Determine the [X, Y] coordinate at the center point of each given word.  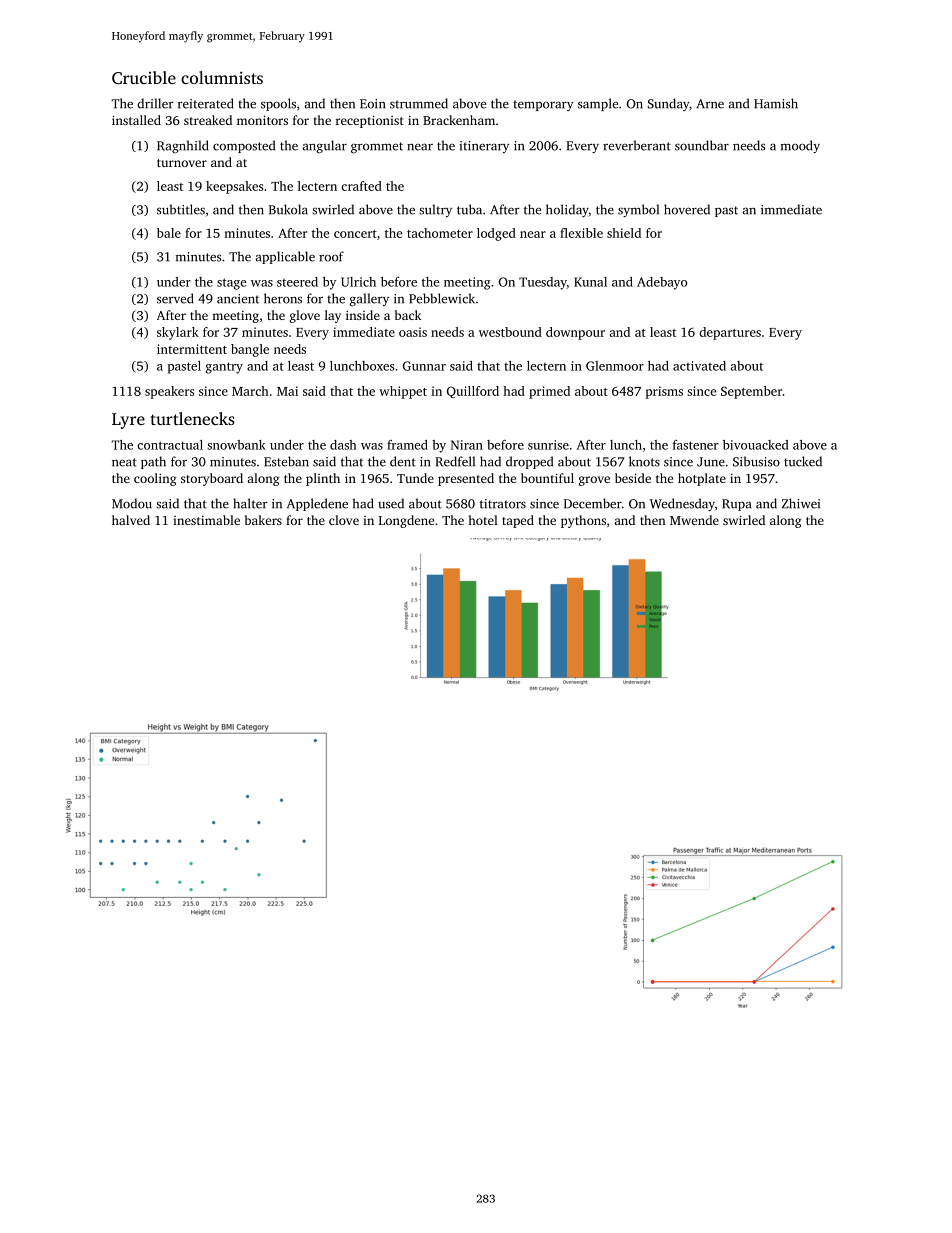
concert [355, 234]
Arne [710, 104]
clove [344, 520]
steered [297, 282]
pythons [583, 521]
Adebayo [662, 283]
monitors [262, 120]
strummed [419, 103]
